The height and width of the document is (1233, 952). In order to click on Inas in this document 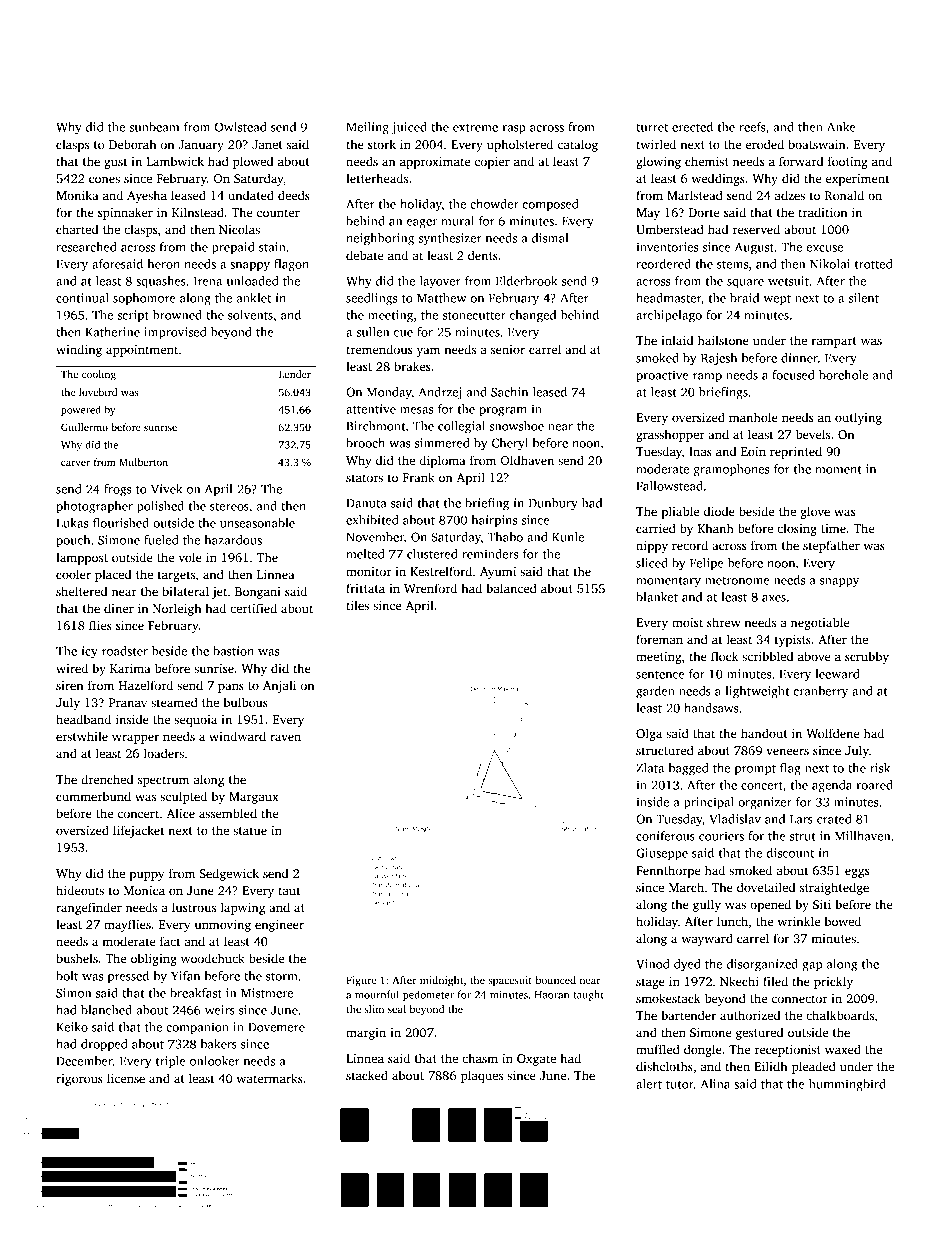, I will do `click(700, 451)`.
